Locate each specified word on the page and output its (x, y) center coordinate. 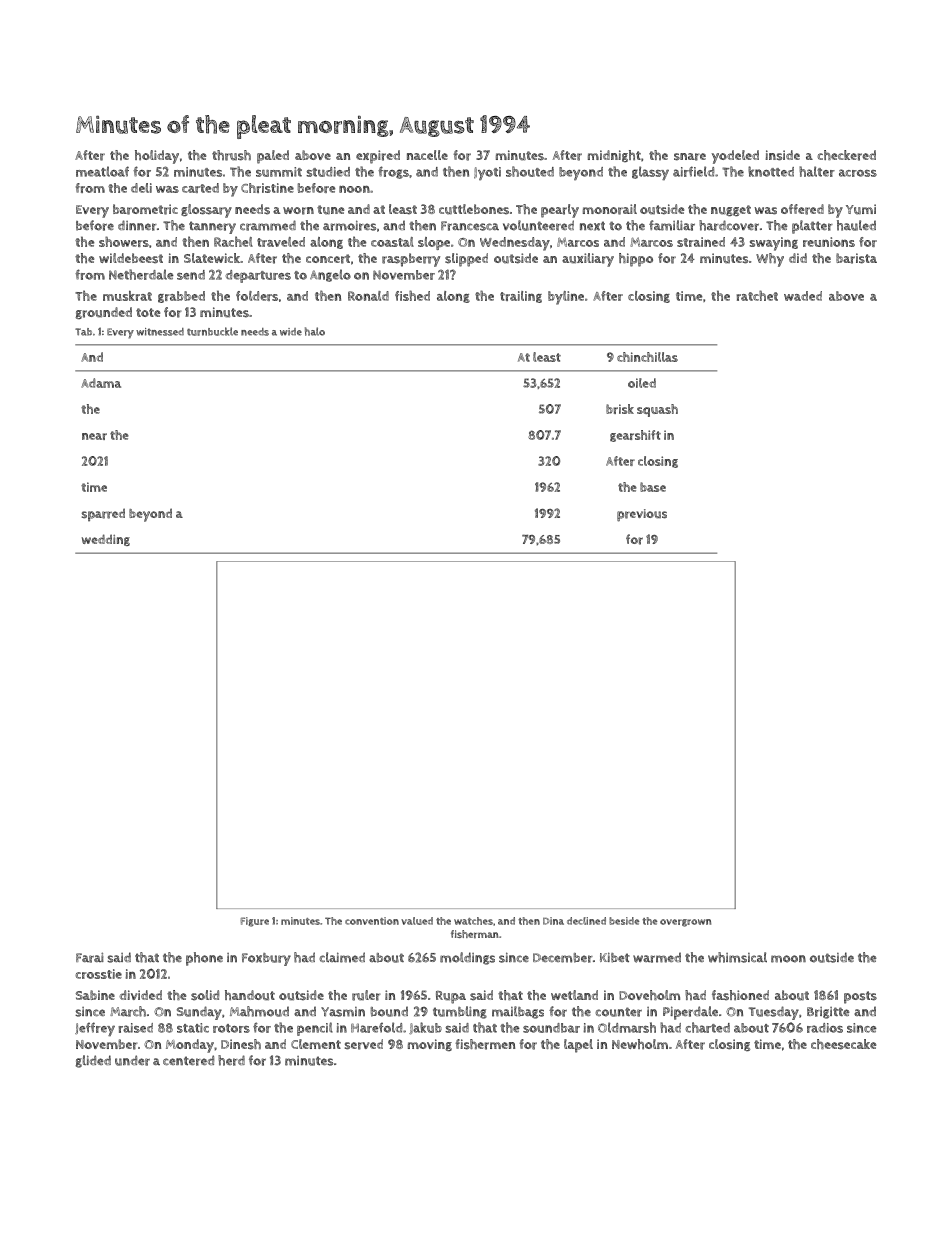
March (128, 1011)
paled (273, 157)
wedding (106, 540)
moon (788, 959)
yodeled (735, 157)
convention (372, 921)
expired (378, 157)
